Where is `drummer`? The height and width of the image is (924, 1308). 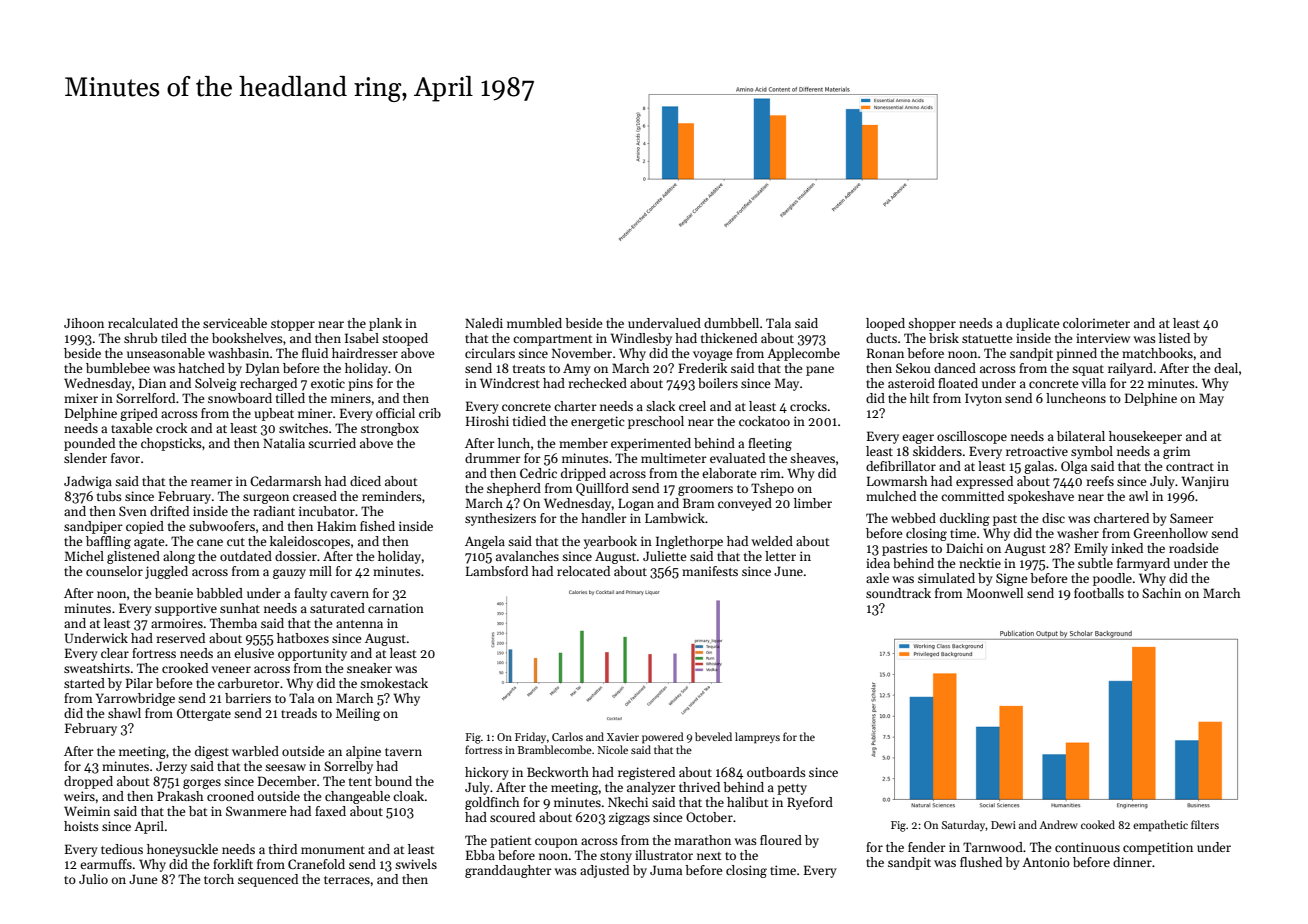 drummer is located at coordinates (493, 458).
